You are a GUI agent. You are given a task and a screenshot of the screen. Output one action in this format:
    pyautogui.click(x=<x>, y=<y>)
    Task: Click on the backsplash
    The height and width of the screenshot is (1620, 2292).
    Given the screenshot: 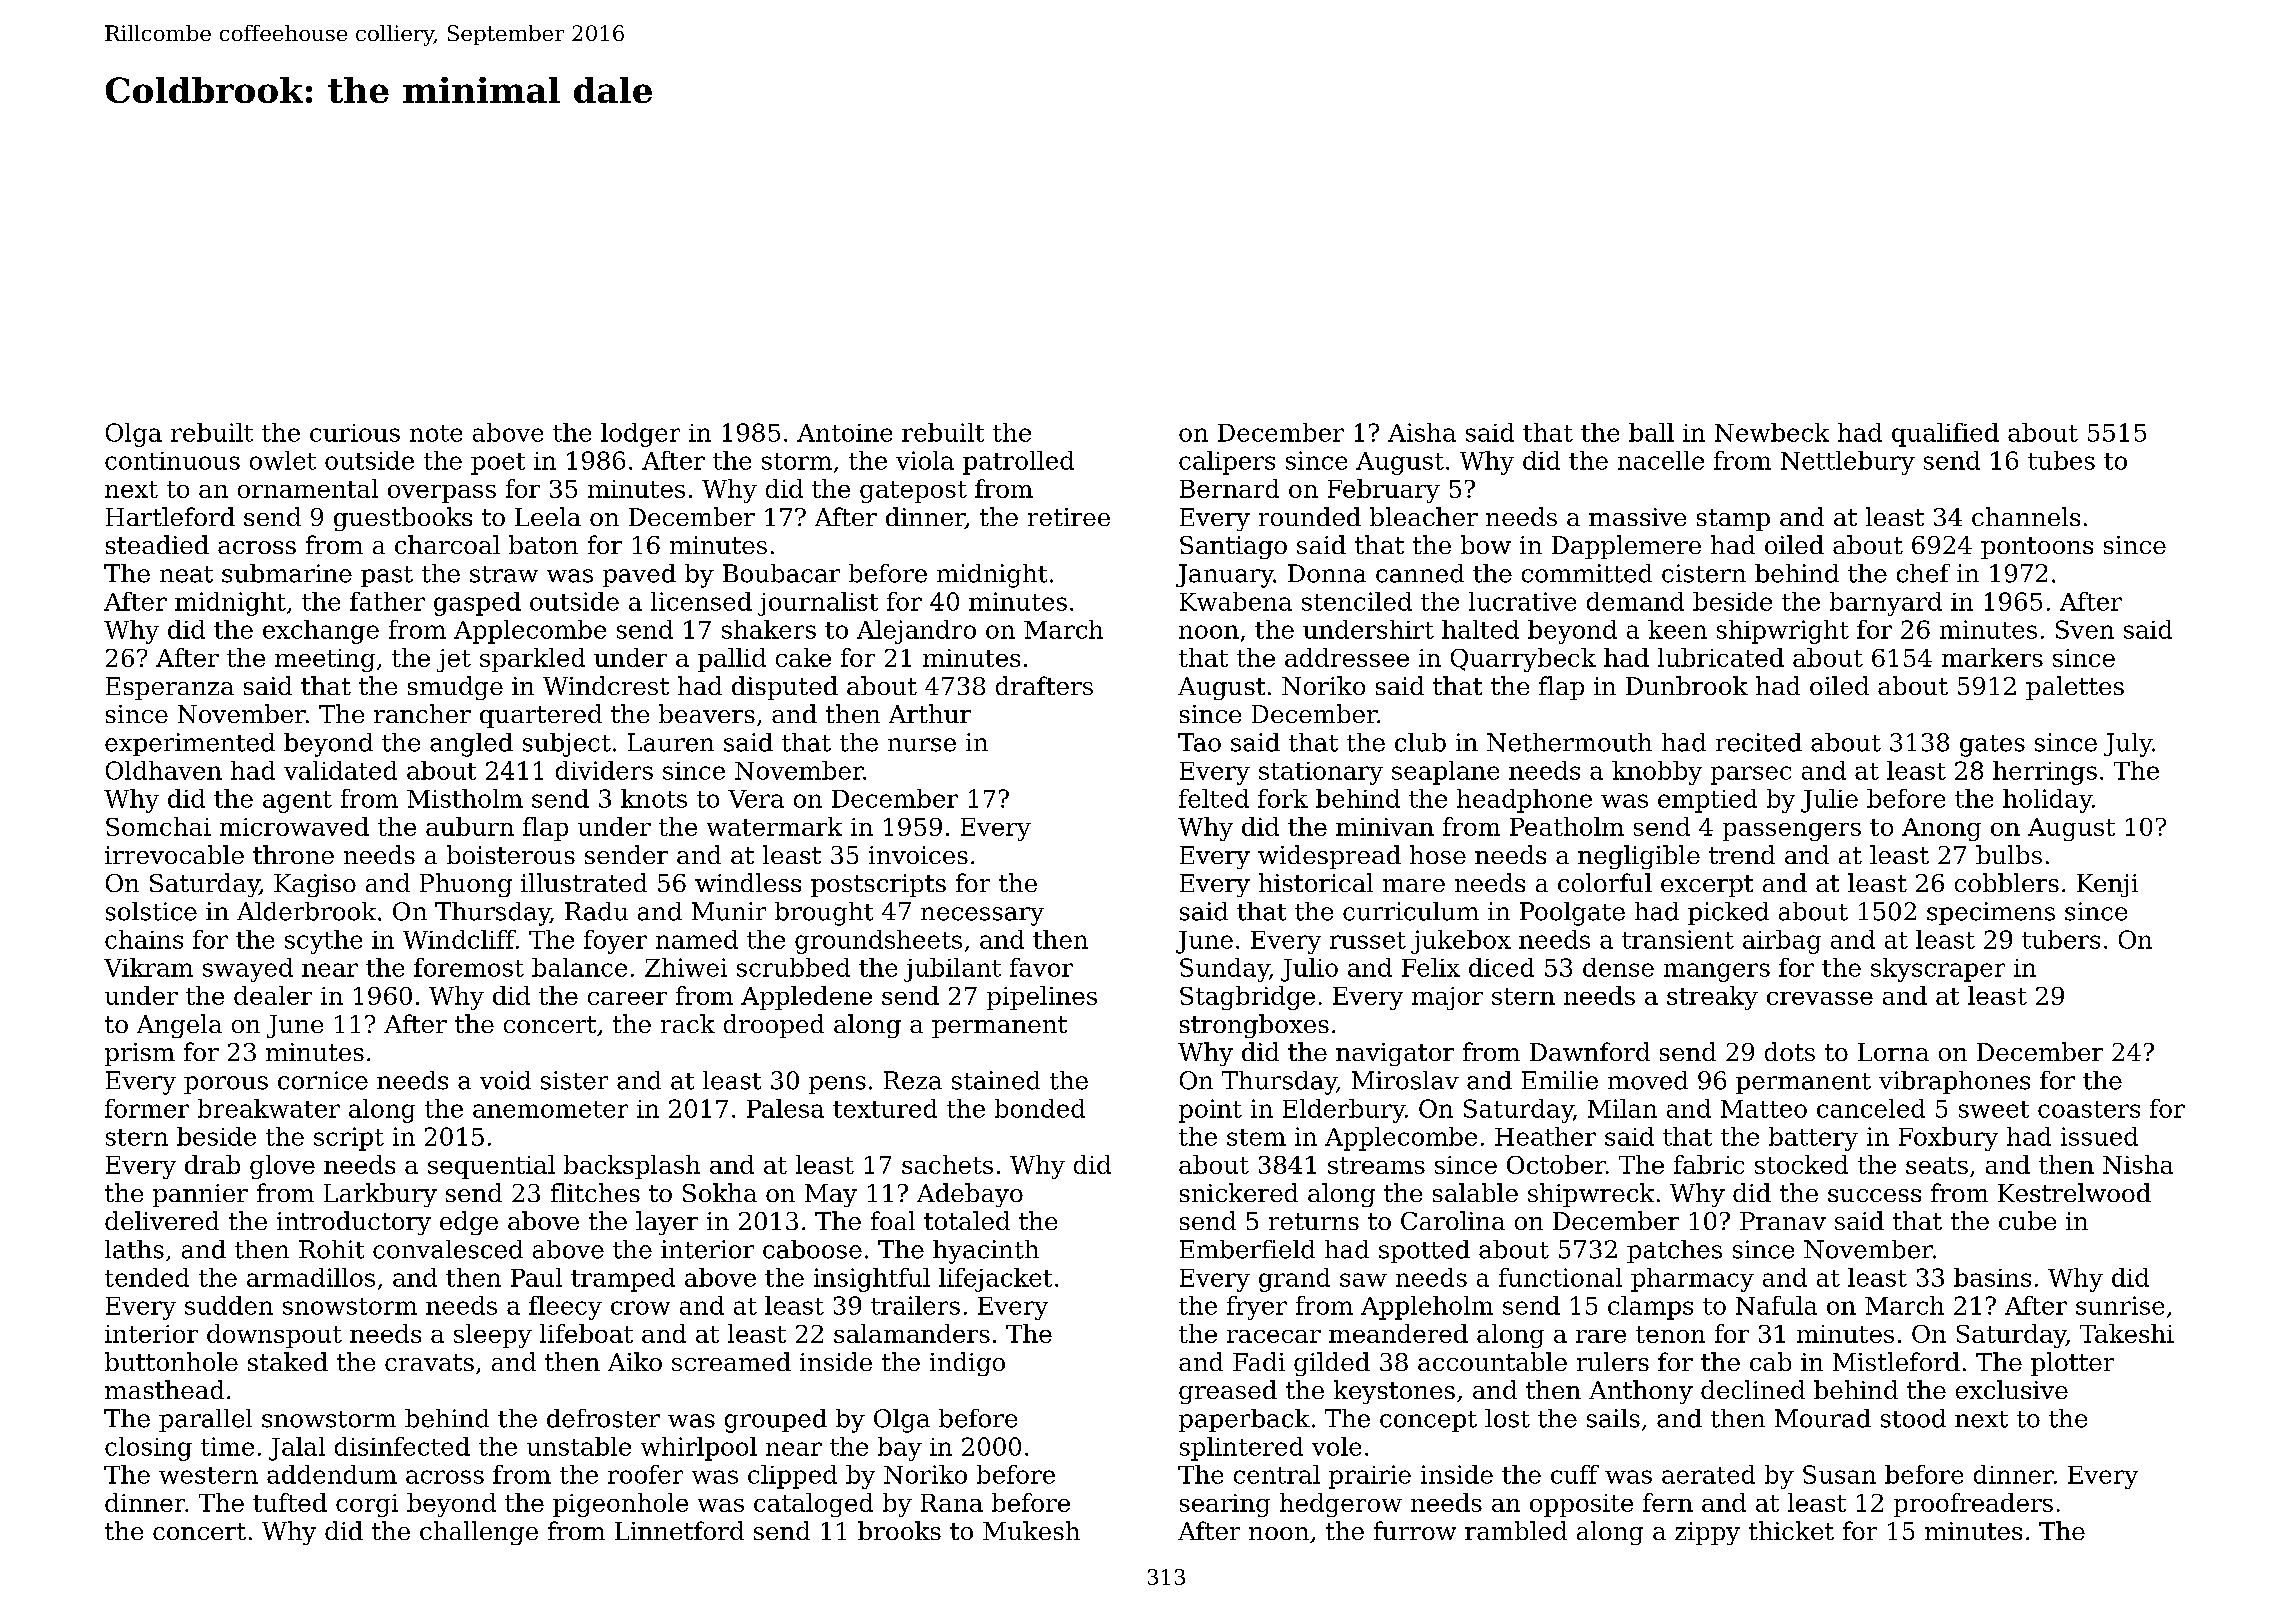 What is the action you would take?
    pyautogui.click(x=632, y=1167)
